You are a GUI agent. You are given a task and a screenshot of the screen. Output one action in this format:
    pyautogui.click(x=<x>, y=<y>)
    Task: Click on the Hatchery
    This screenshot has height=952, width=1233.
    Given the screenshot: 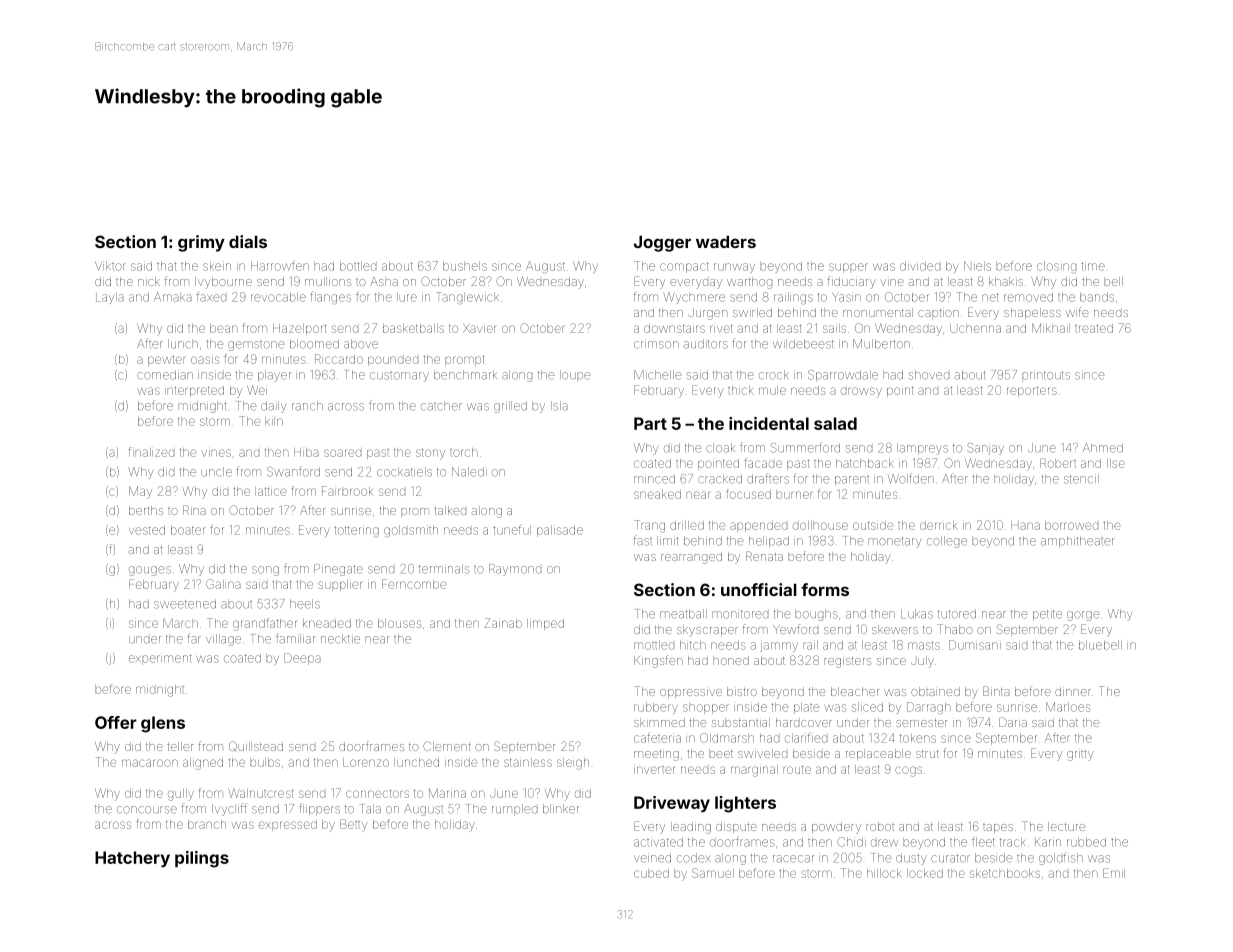 What is the action you would take?
    pyautogui.click(x=132, y=859)
